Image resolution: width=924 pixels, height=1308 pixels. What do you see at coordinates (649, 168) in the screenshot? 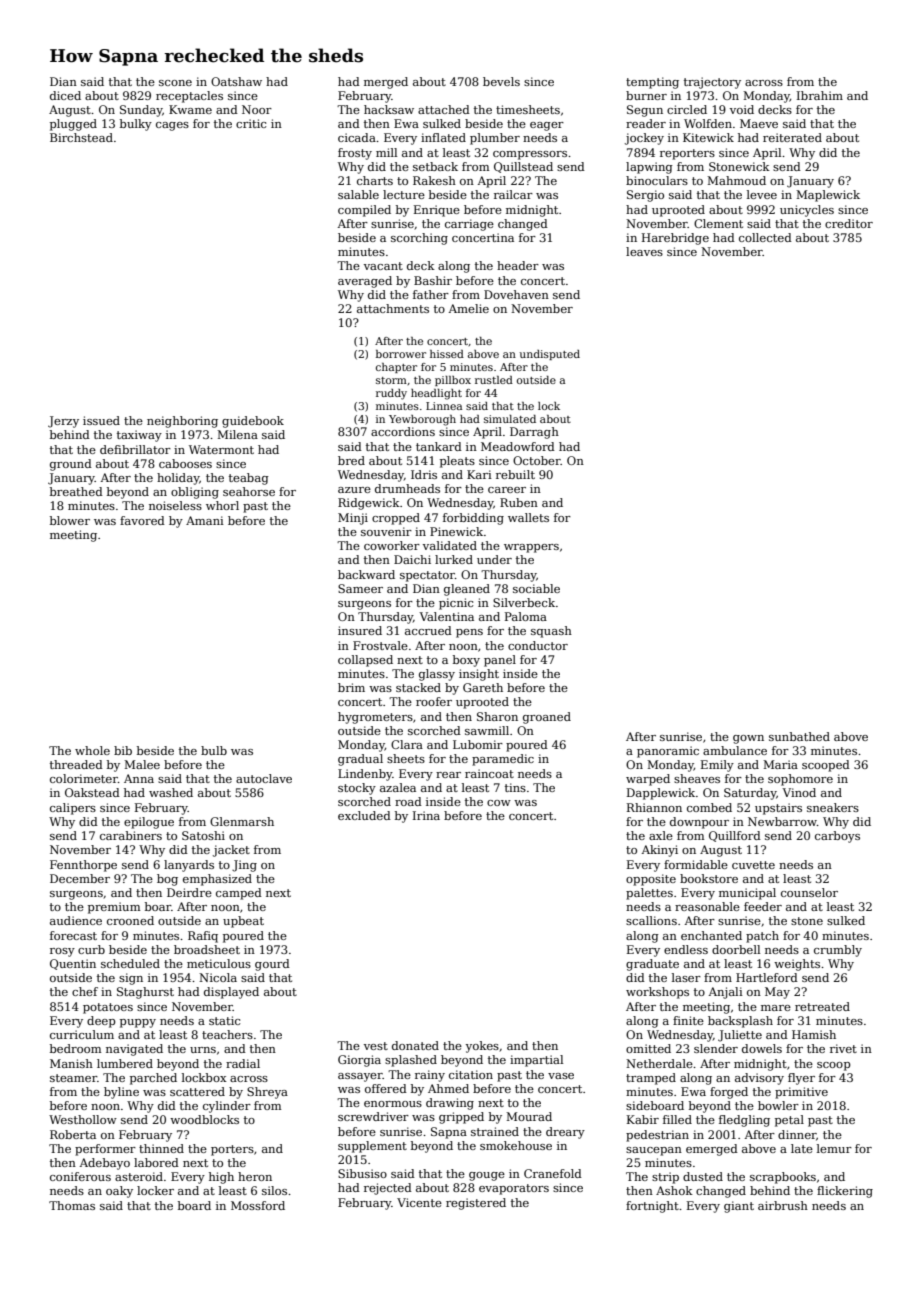
I see `lapwing` at bounding box center [649, 168].
